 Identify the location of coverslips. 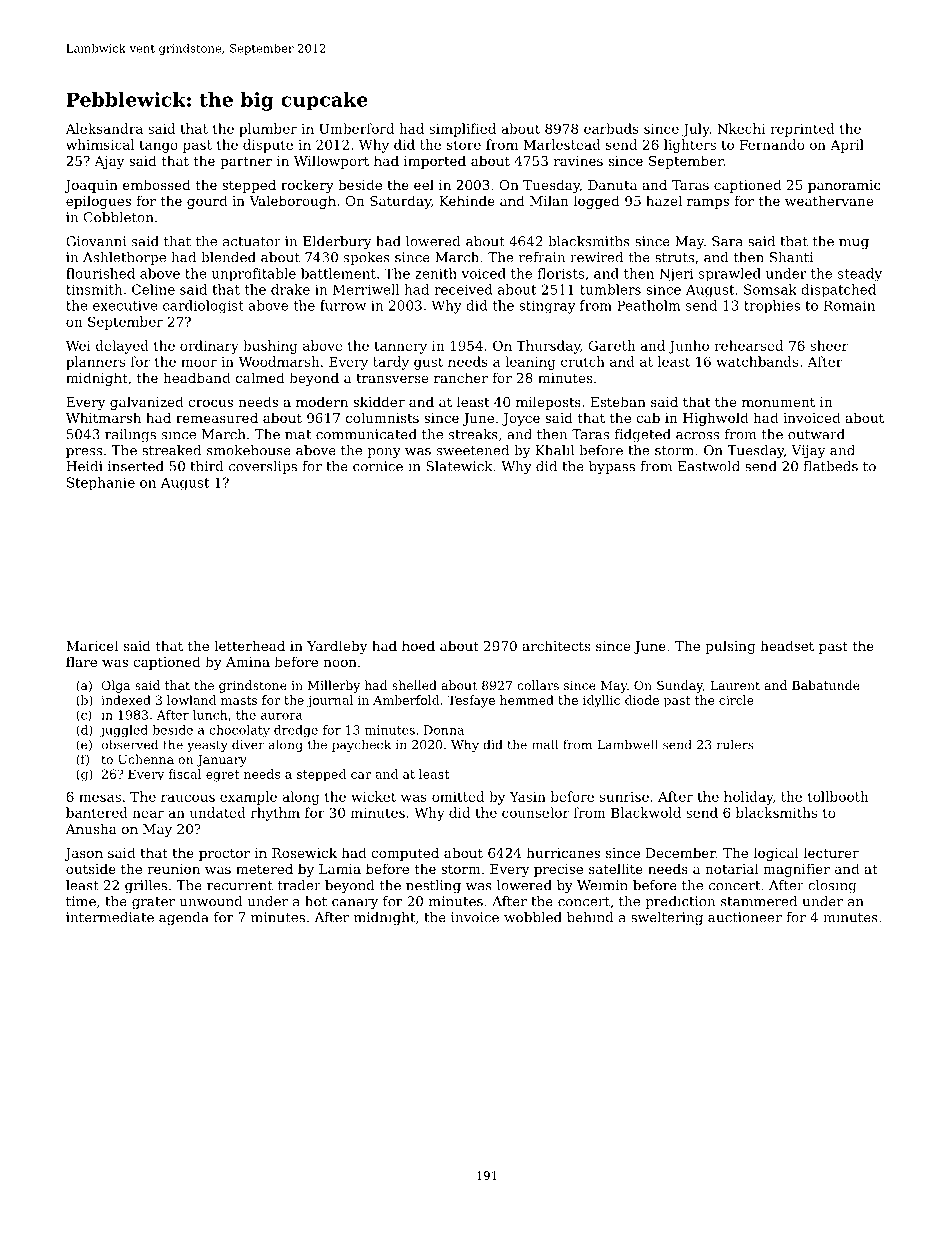
(263, 467).
